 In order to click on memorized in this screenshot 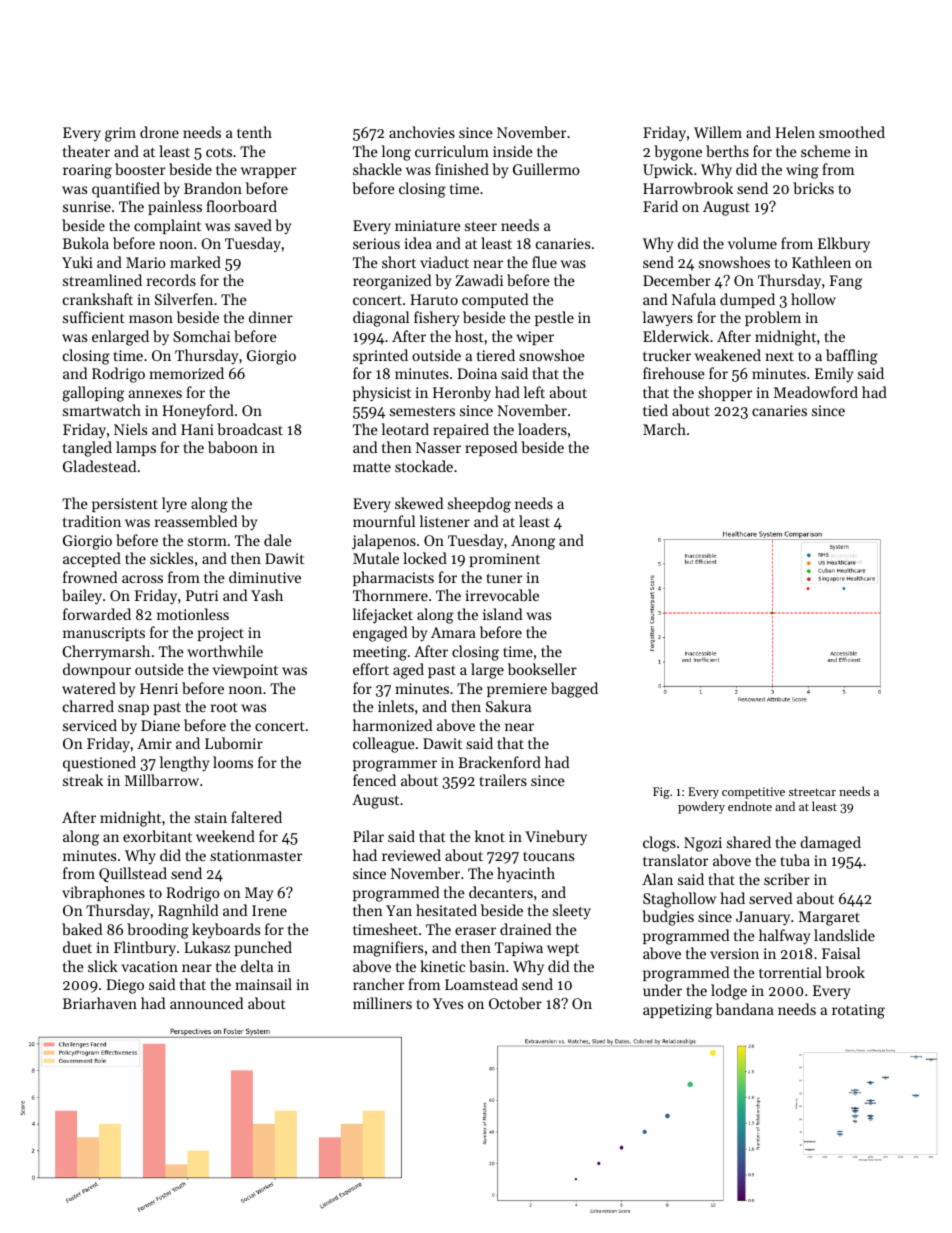, I will do `click(187, 373)`.
